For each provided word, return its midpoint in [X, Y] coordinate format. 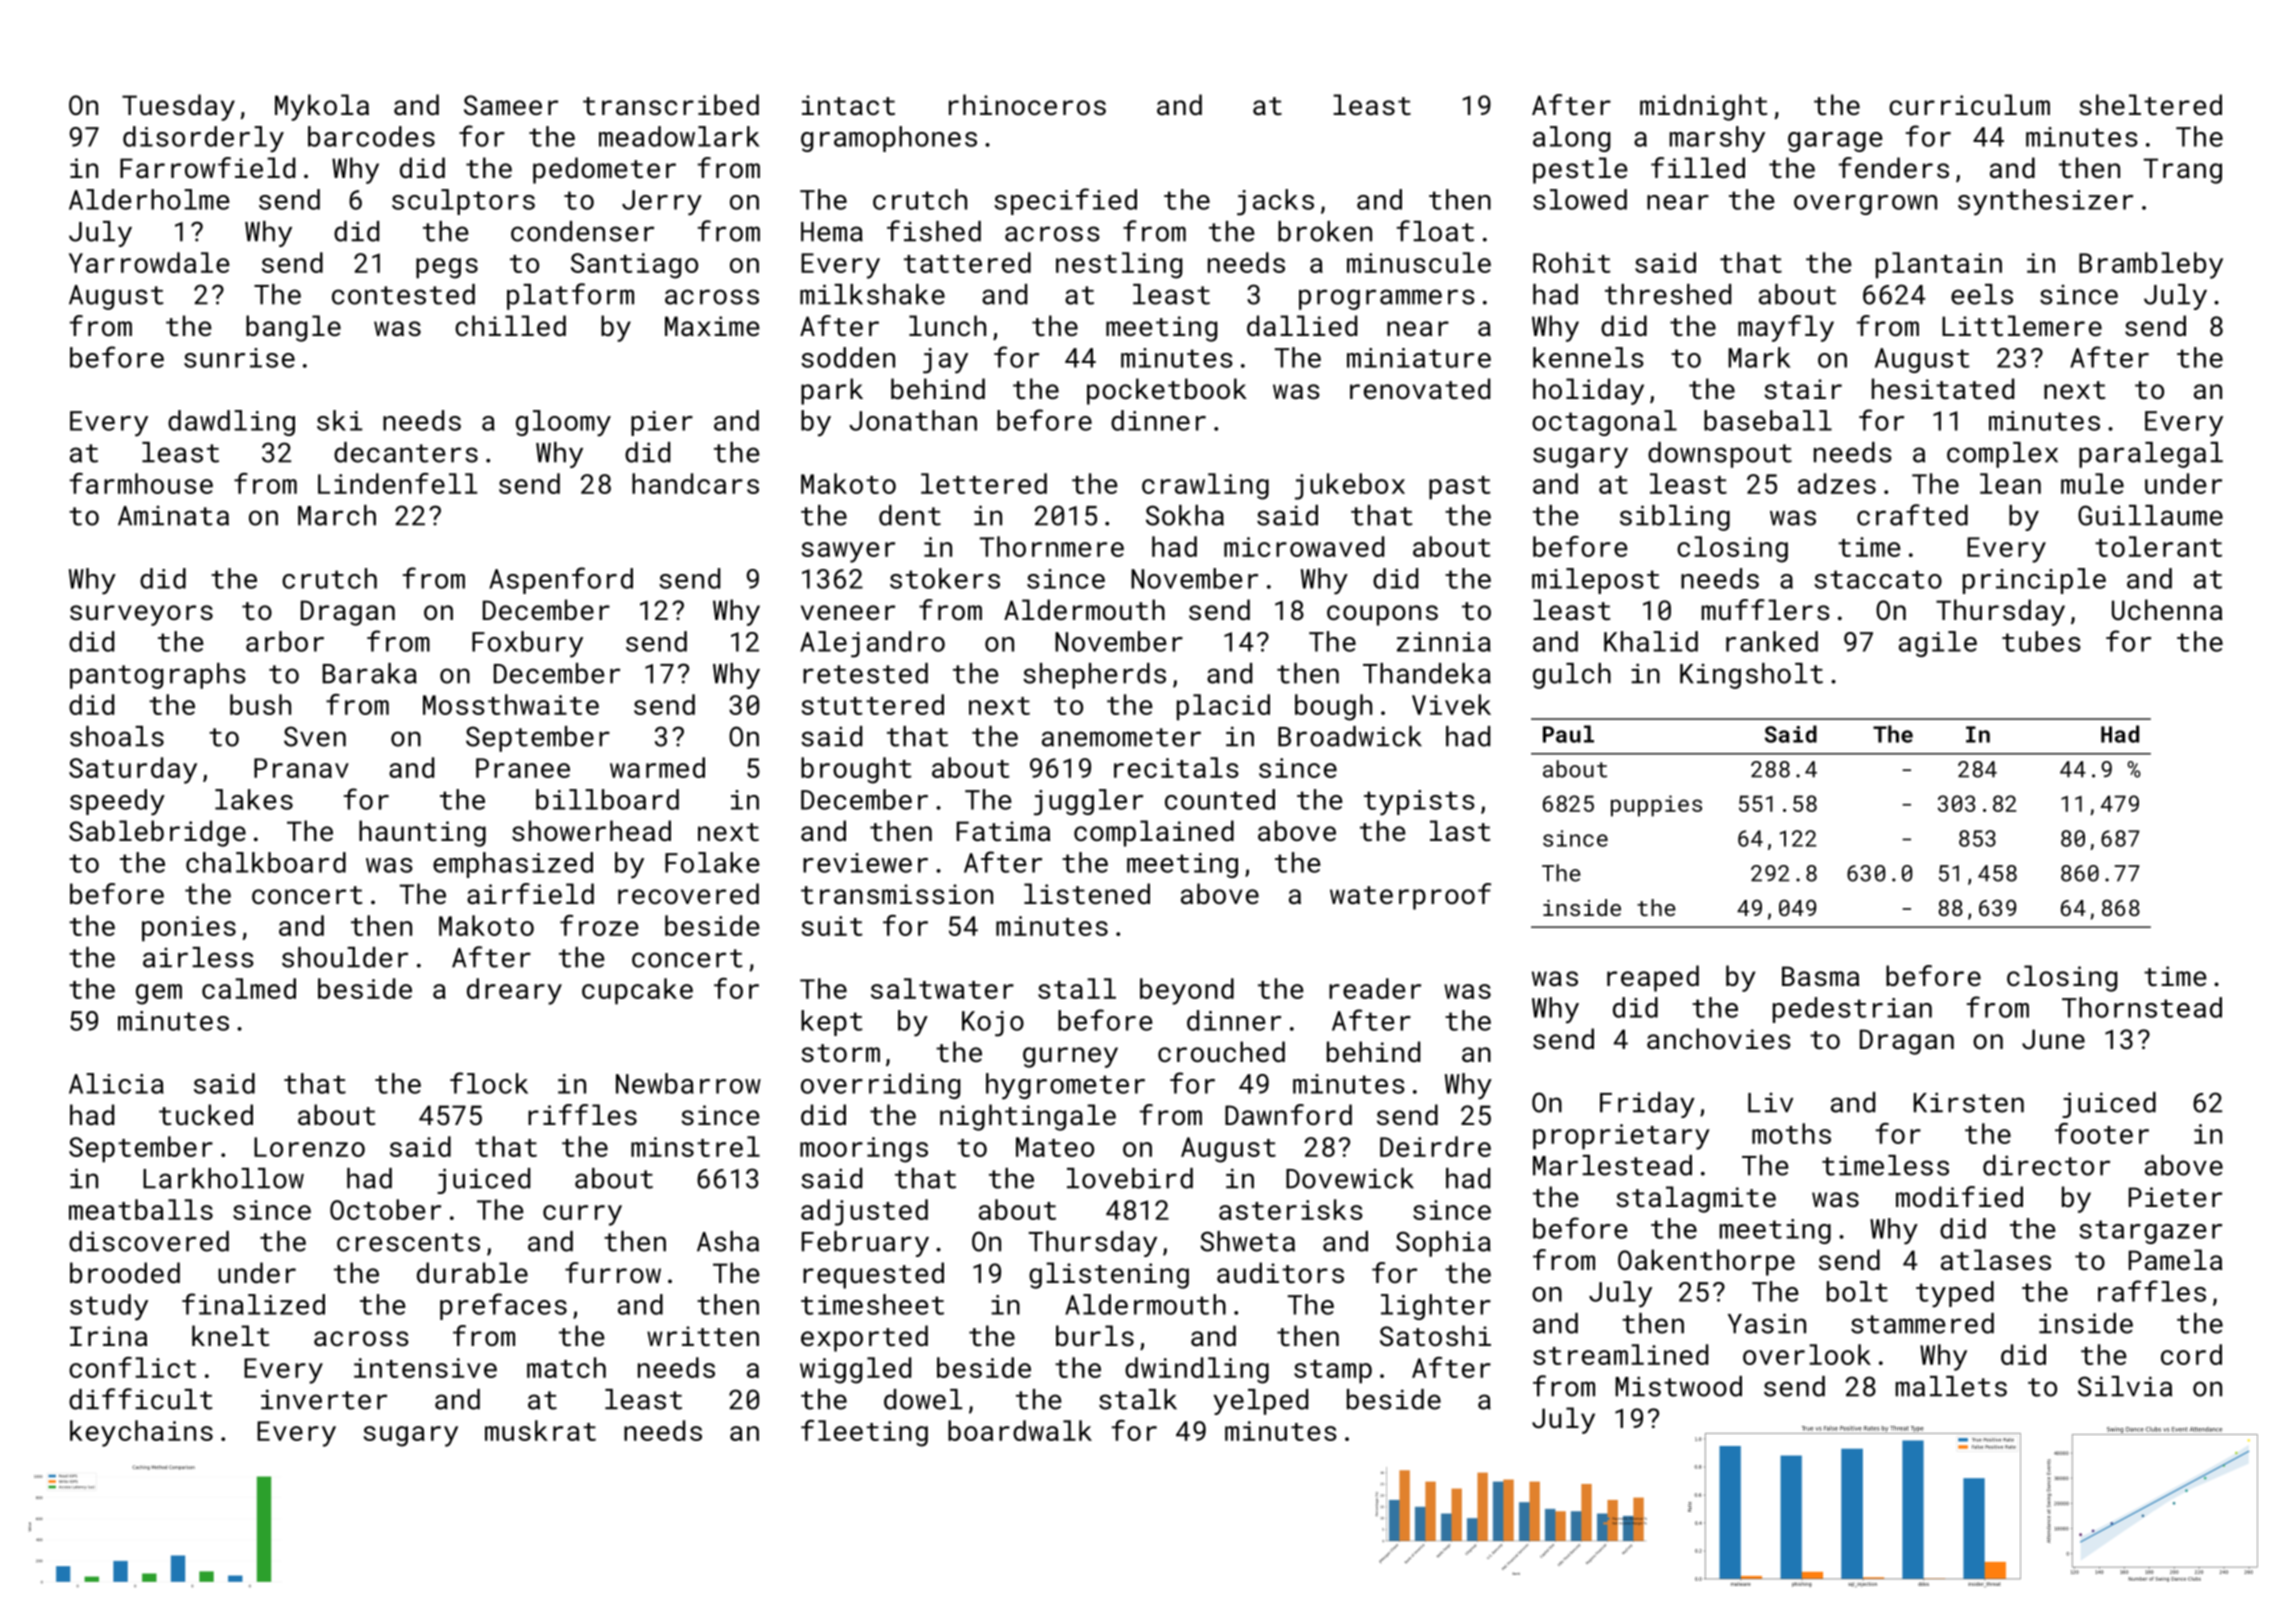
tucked [206, 1115]
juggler [1088, 802]
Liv [1770, 1102]
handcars [695, 483]
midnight [1703, 107]
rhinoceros [1027, 104]
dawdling [231, 423]
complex [2002, 455]
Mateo [1055, 1147]
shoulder [345, 957]
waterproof [1410, 896]
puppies [1656, 806]
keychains [141, 1433]
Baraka [370, 673]
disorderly [203, 139]
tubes [2041, 641]
